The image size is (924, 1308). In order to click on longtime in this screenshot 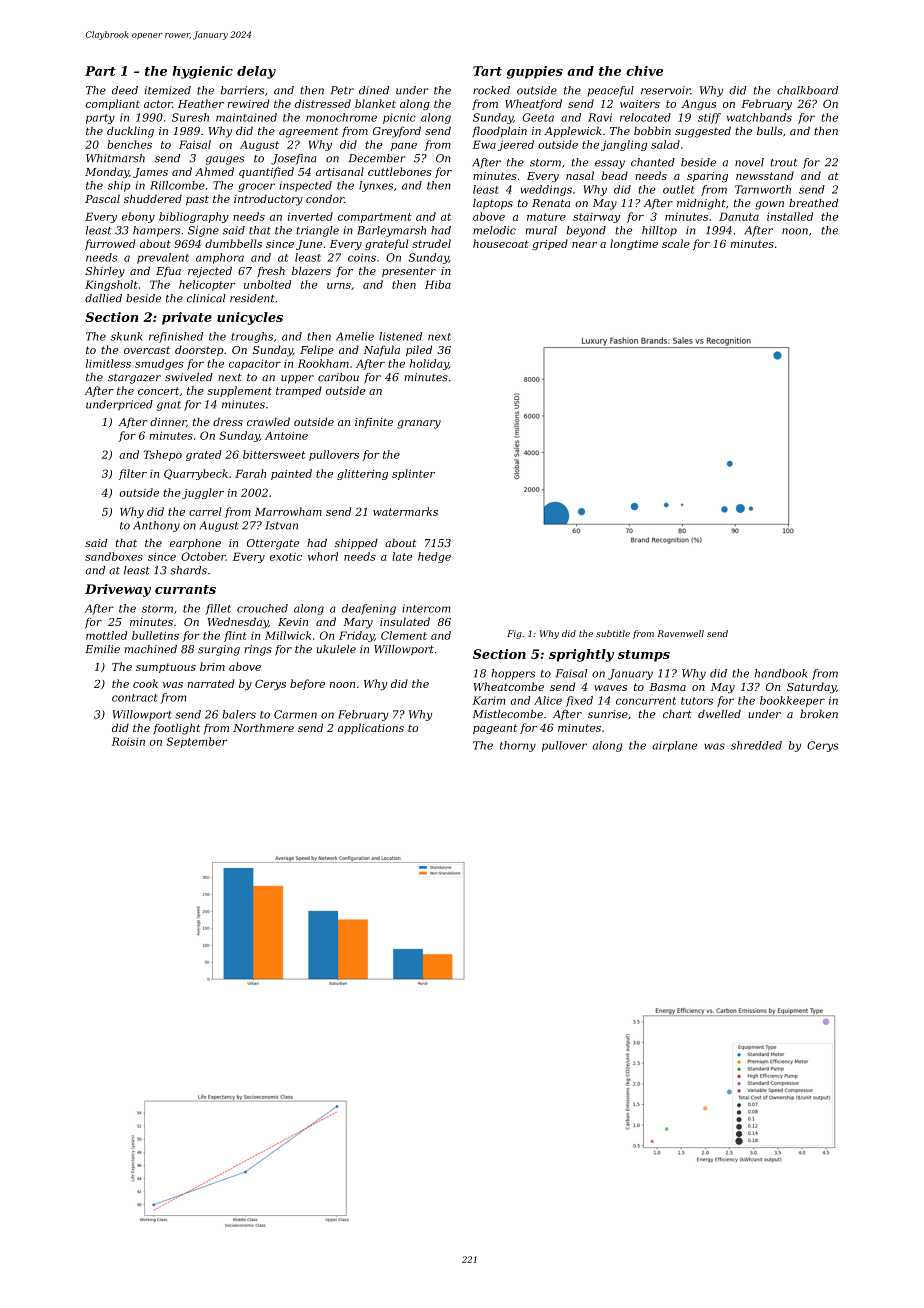, I will do `click(634, 244)`.
